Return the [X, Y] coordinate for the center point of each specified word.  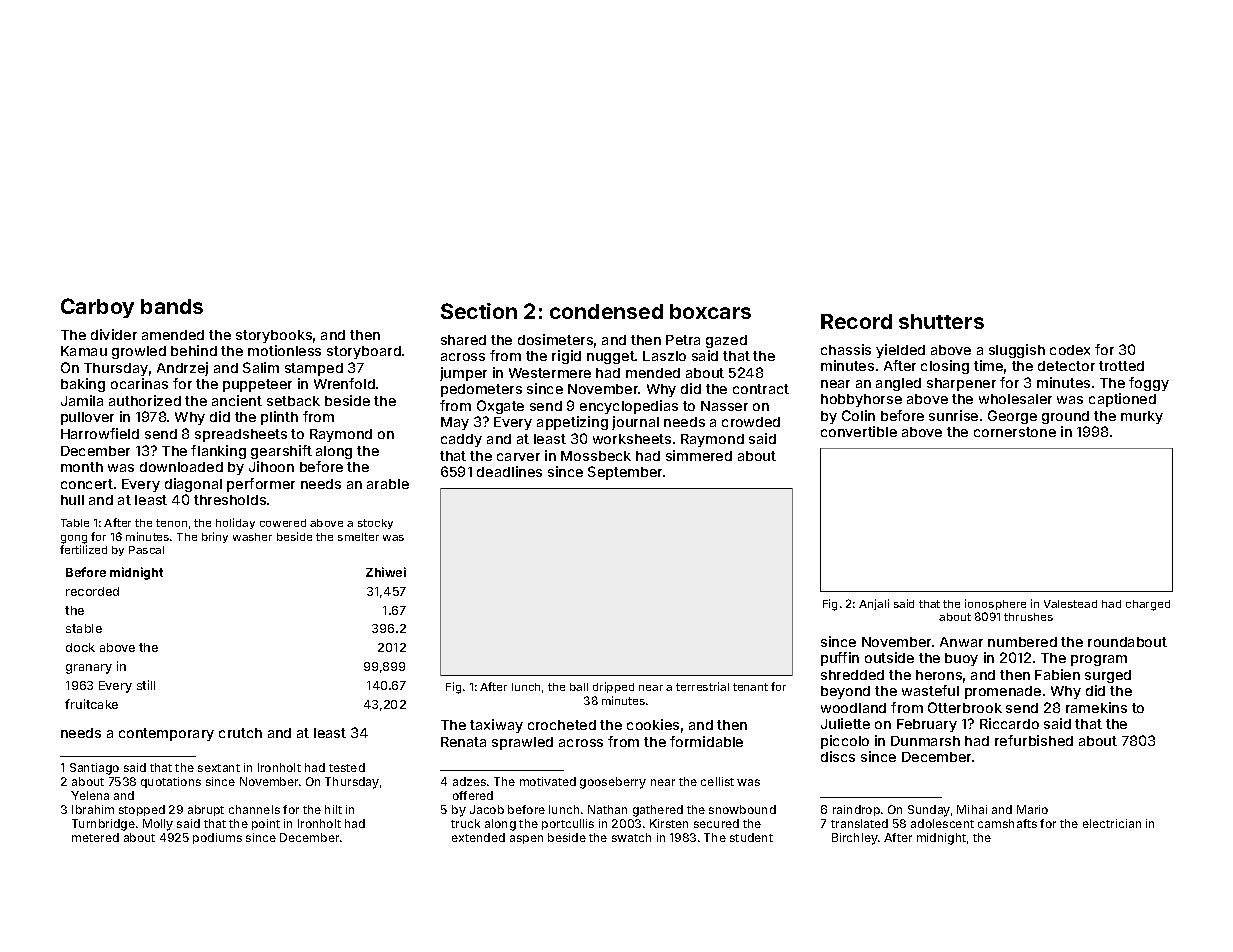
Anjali [874, 604]
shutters [941, 321]
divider [114, 334]
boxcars [710, 311]
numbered [1022, 642]
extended [478, 837]
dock [80, 647]
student [751, 837]
